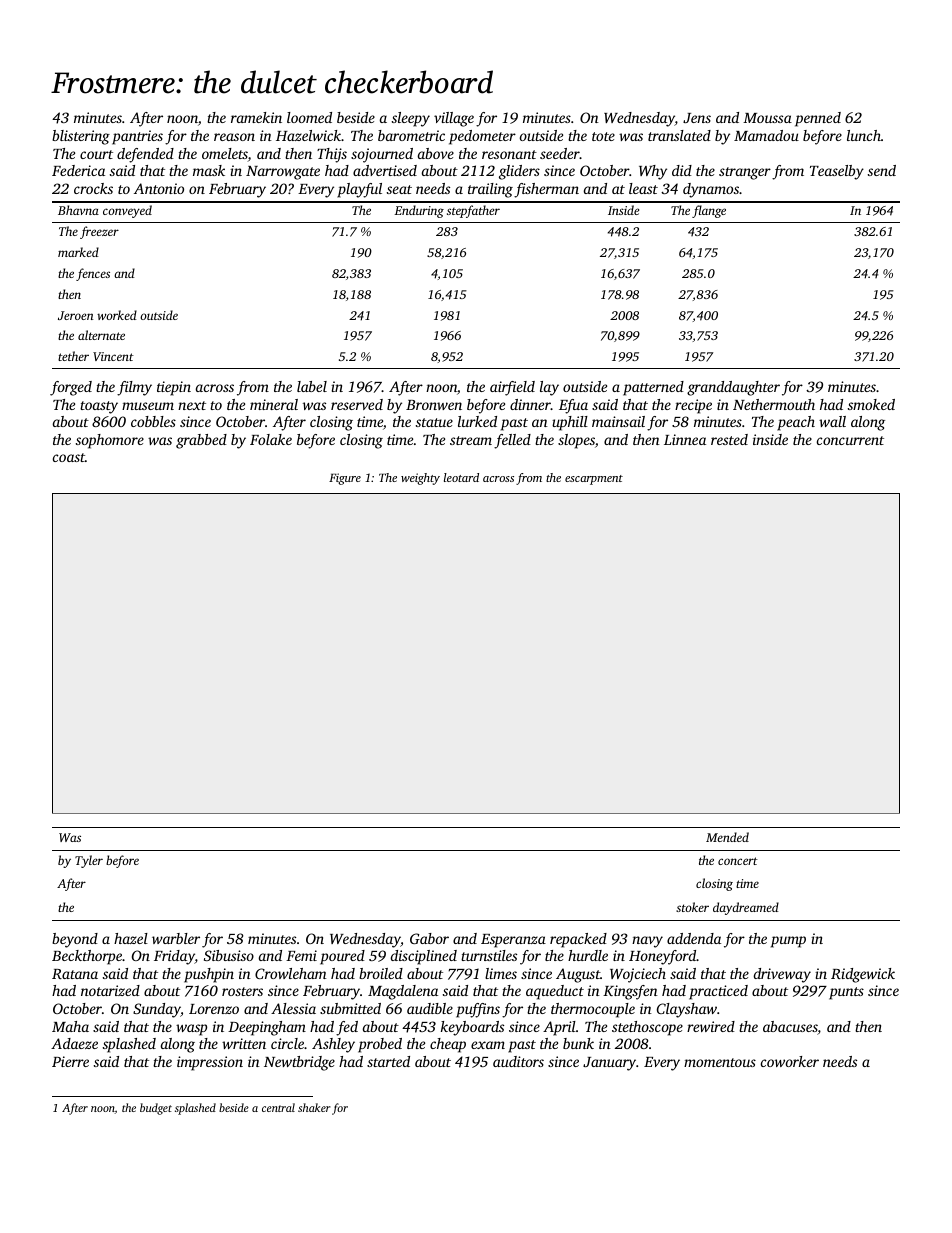  What do you see at coordinates (546, 190) in the screenshot?
I see `fisherman` at bounding box center [546, 190].
